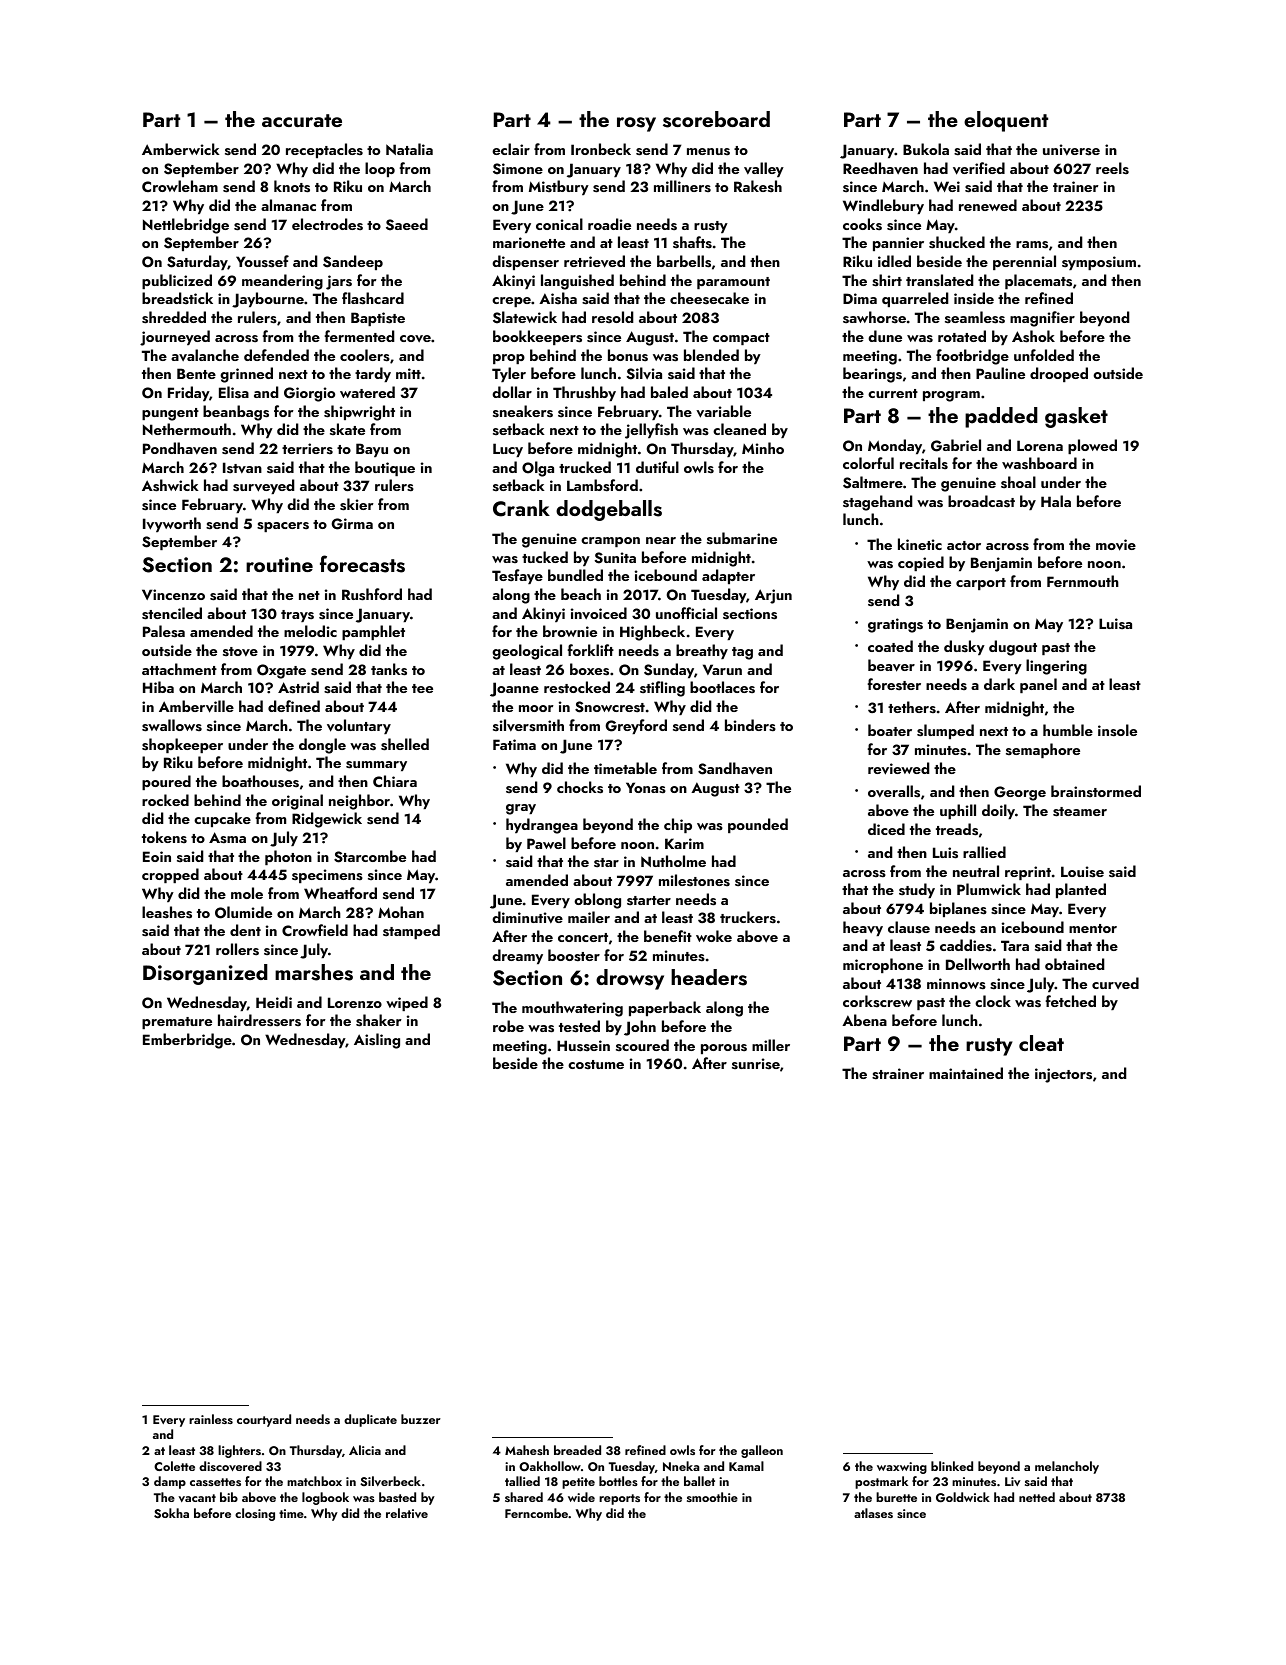  I want to click on jellyfish, so click(651, 431).
